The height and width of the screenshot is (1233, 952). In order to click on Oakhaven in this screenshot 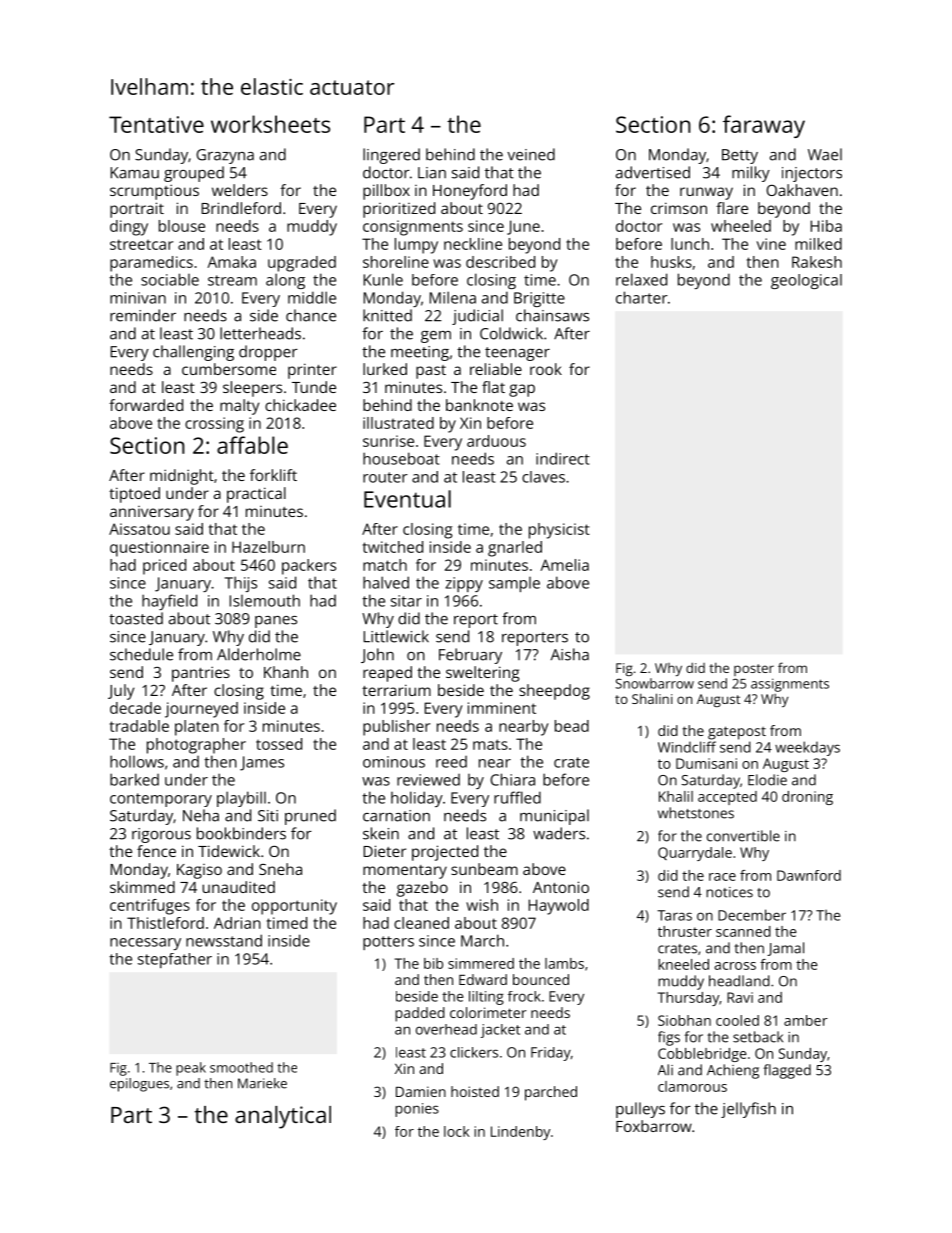, I will do `click(802, 190)`.
